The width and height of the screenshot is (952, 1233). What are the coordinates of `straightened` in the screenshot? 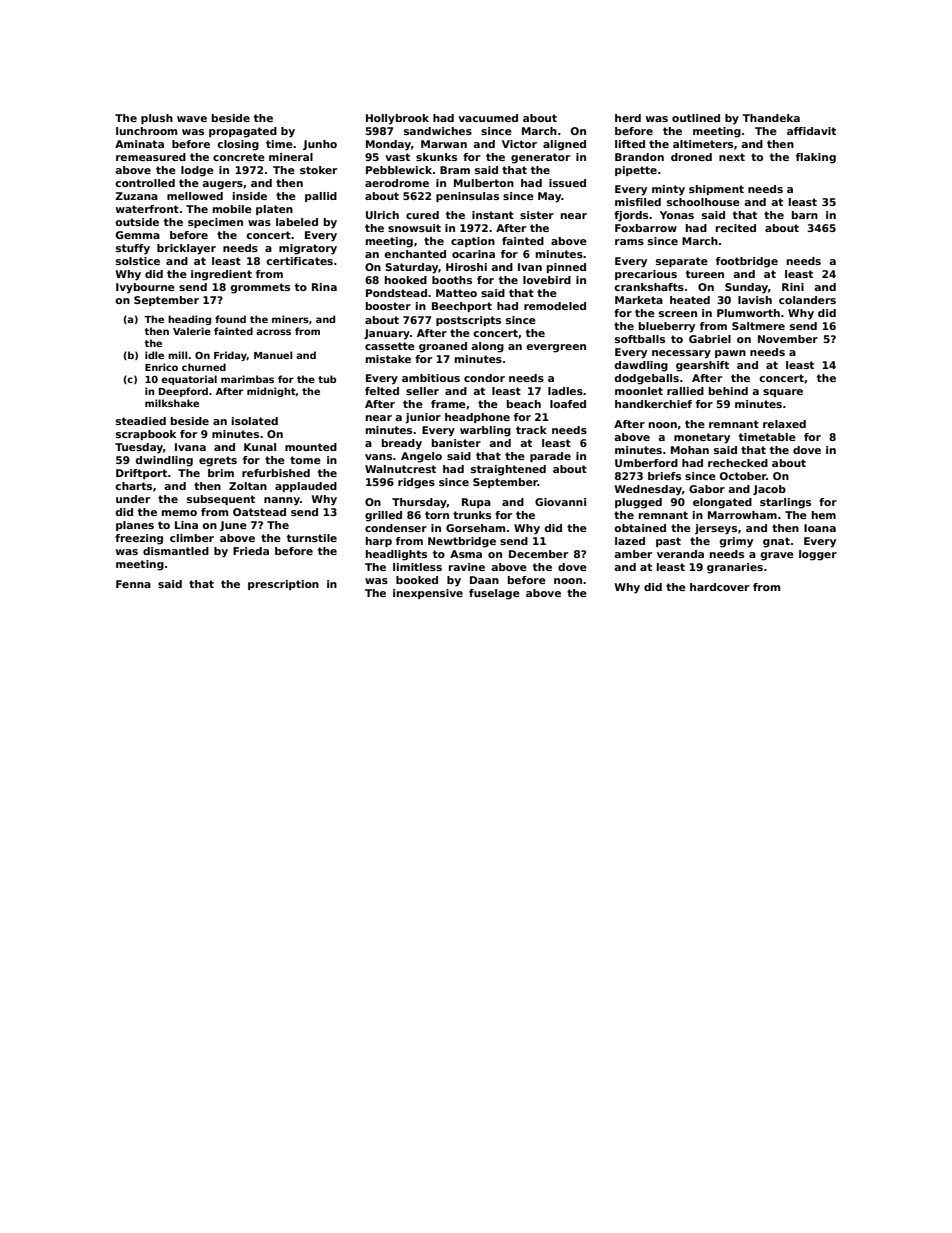 It's located at (508, 470).
